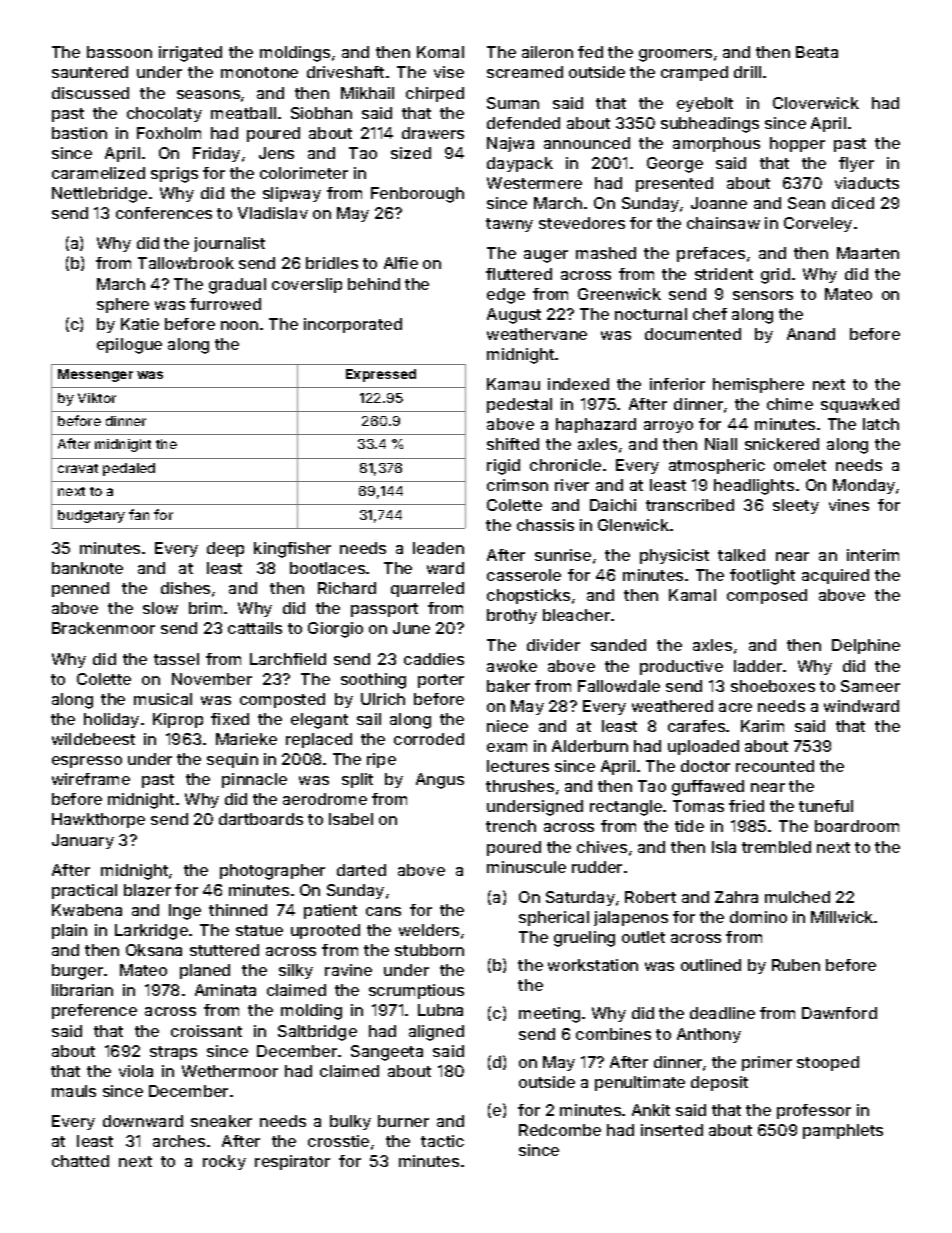 The width and height of the page is (952, 1233). Describe the element at coordinates (224, 1162) in the page. I see `rocky` at that location.
